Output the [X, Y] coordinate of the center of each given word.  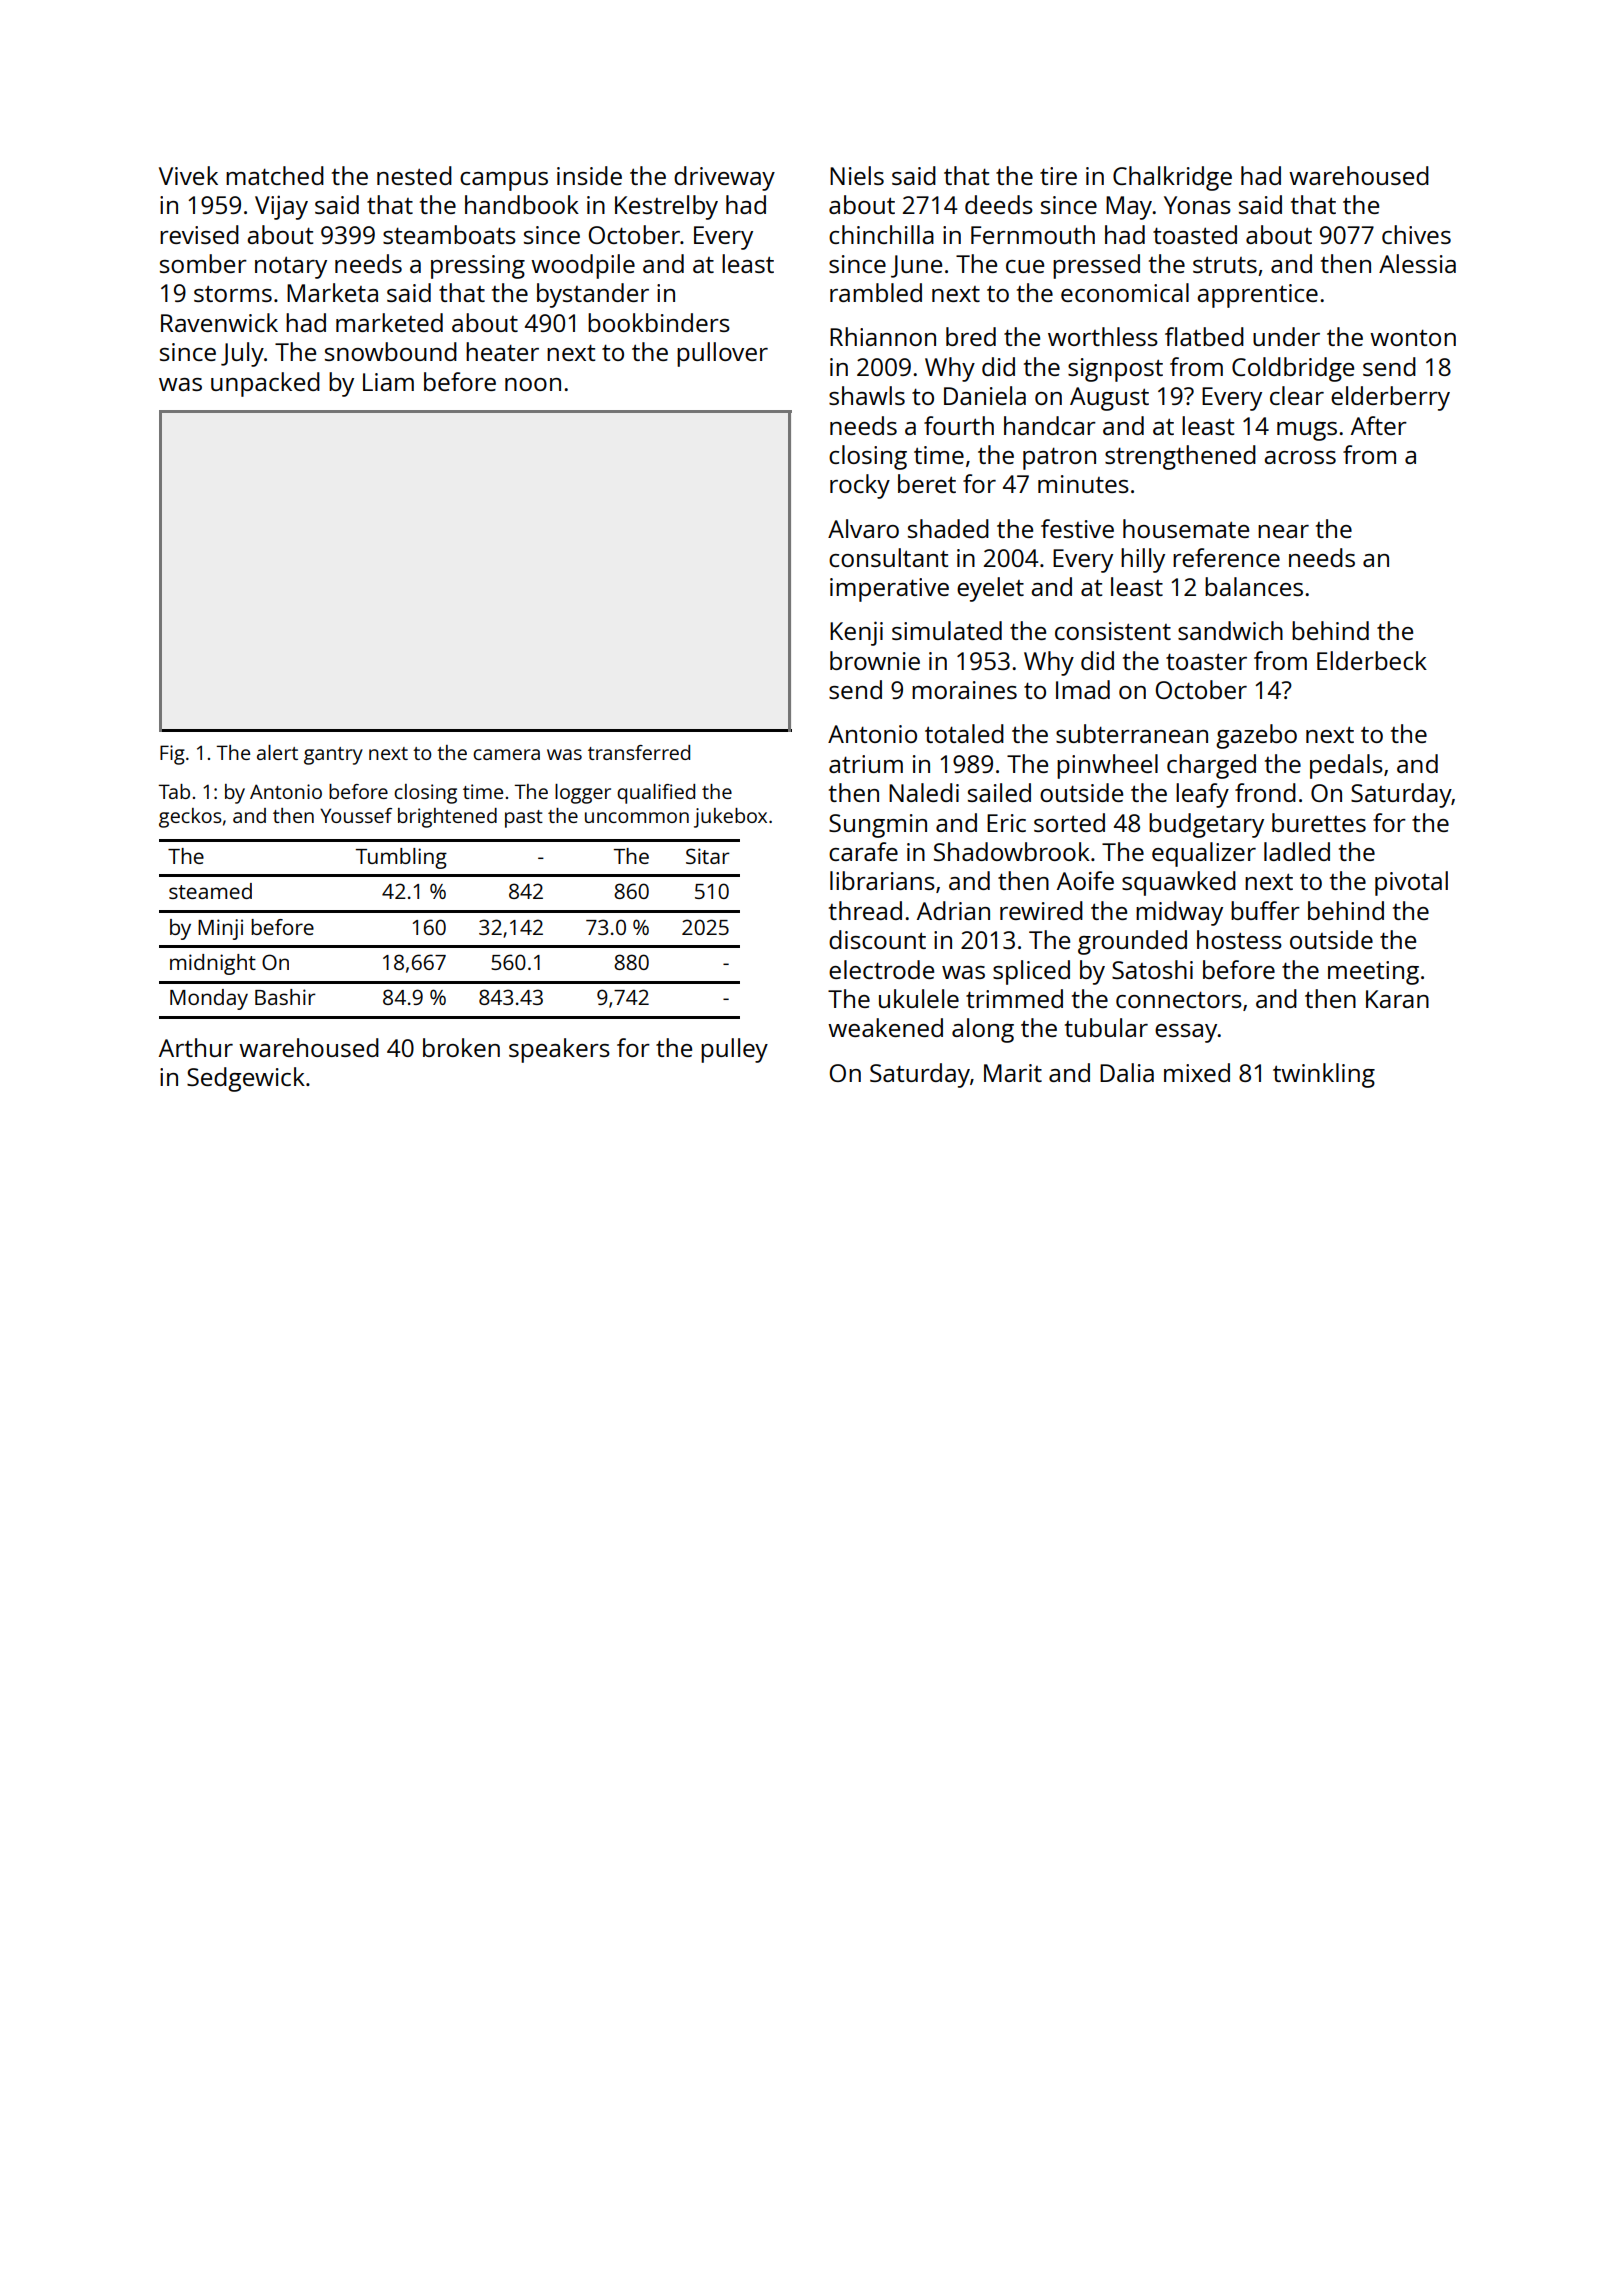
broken [461, 1047]
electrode [881, 969]
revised [199, 234]
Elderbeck [1372, 660]
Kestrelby [666, 207]
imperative [889, 590]
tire [1058, 176]
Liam [388, 382]
